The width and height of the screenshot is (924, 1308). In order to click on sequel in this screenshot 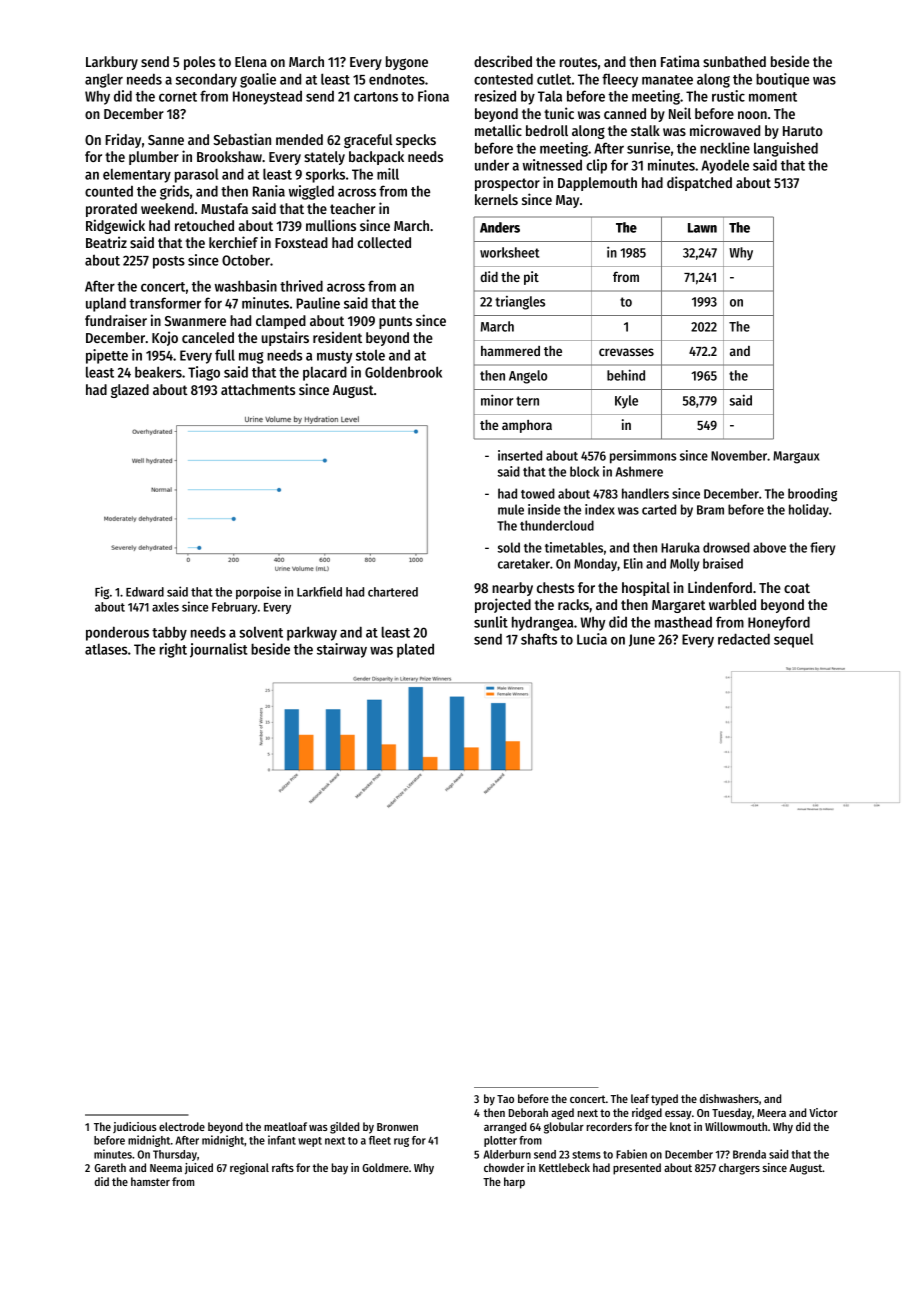, I will do `click(793, 640)`.
